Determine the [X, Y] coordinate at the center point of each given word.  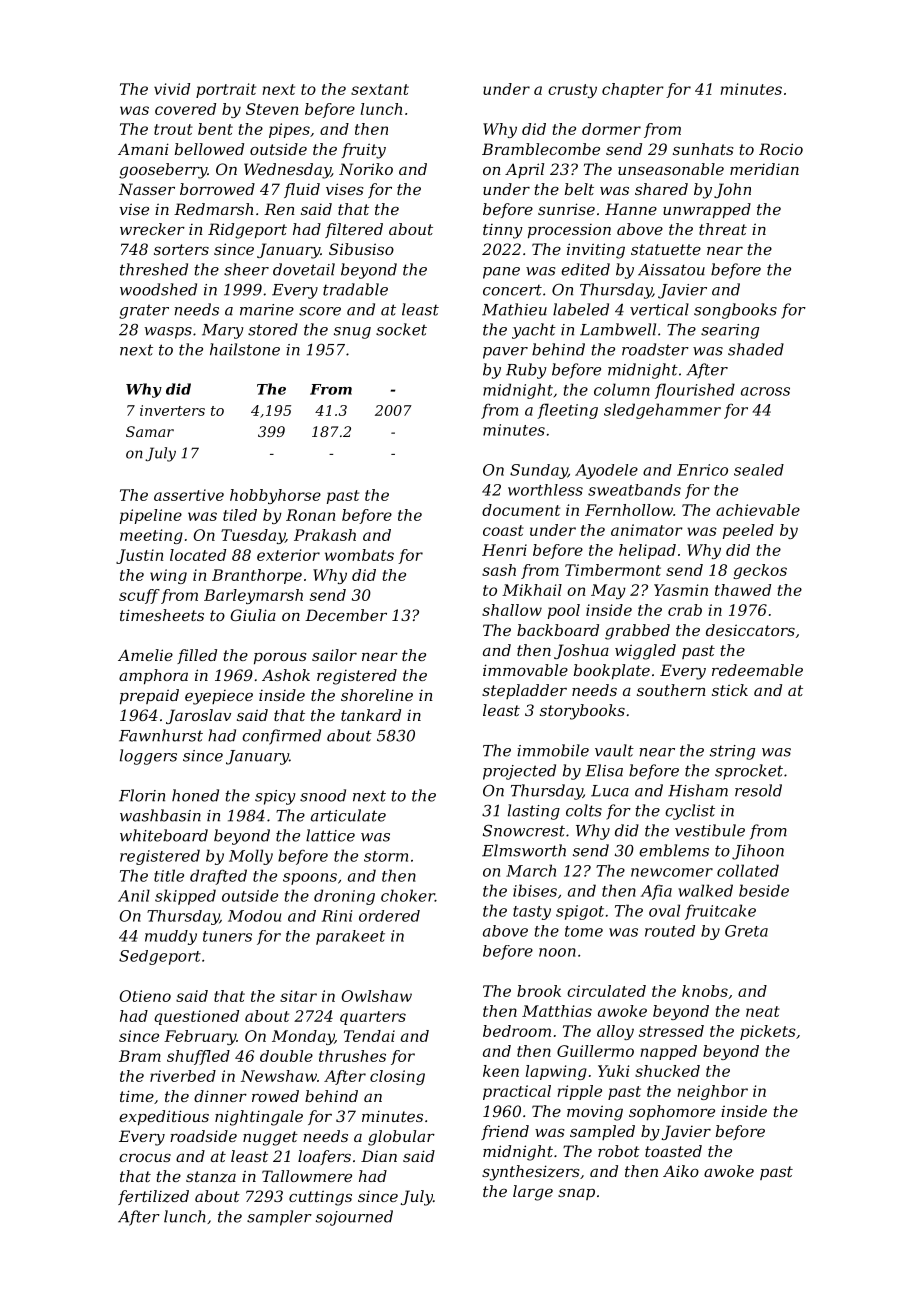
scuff [139, 596]
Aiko [681, 1171]
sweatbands [634, 490]
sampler [279, 1218]
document [521, 510]
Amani [143, 149]
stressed [671, 1031]
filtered [354, 230]
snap [576, 1194]
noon [557, 952]
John [732, 190]
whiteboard [164, 835]
